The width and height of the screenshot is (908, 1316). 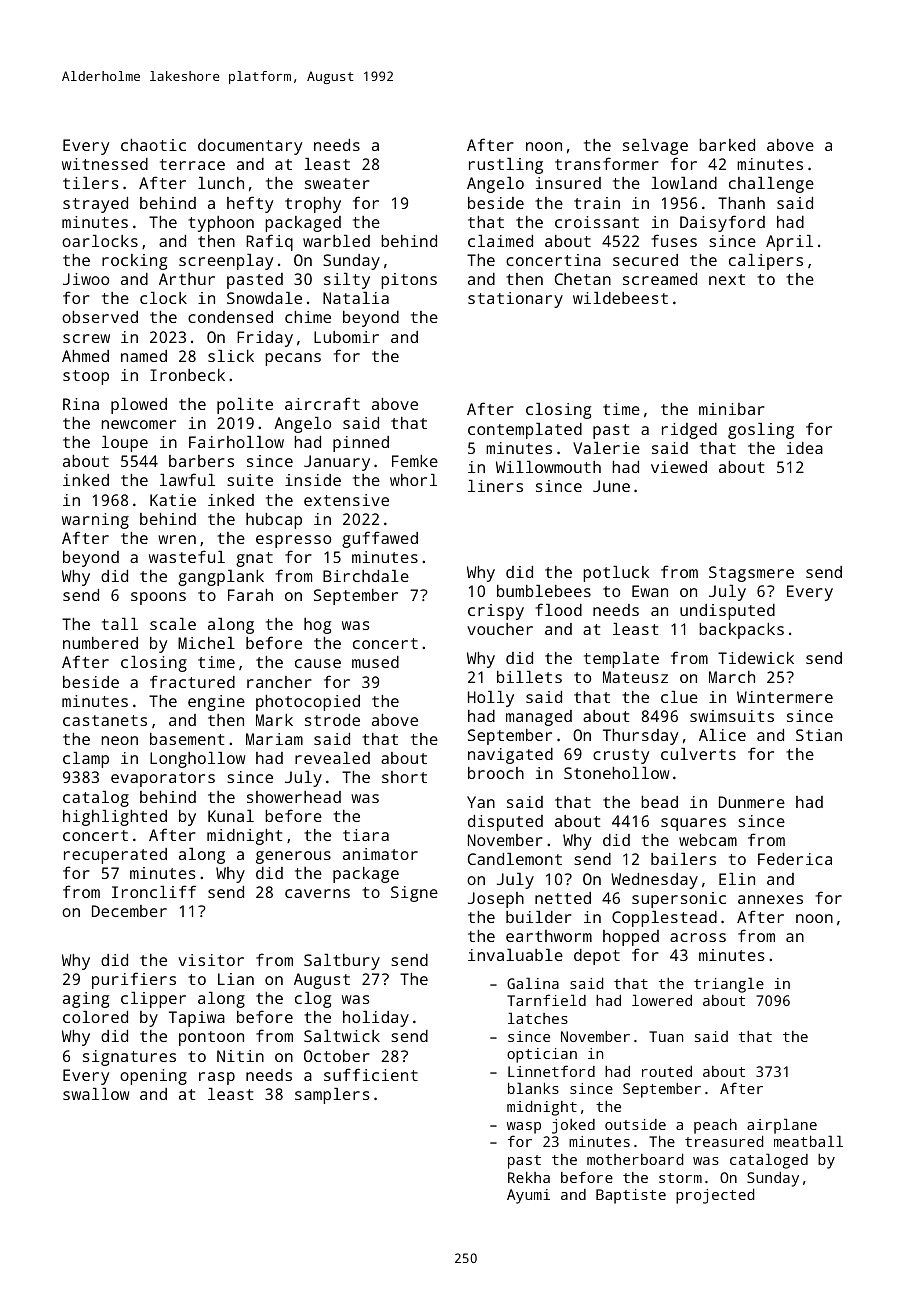 I want to click on Signe, so click(x=414, y=894).
